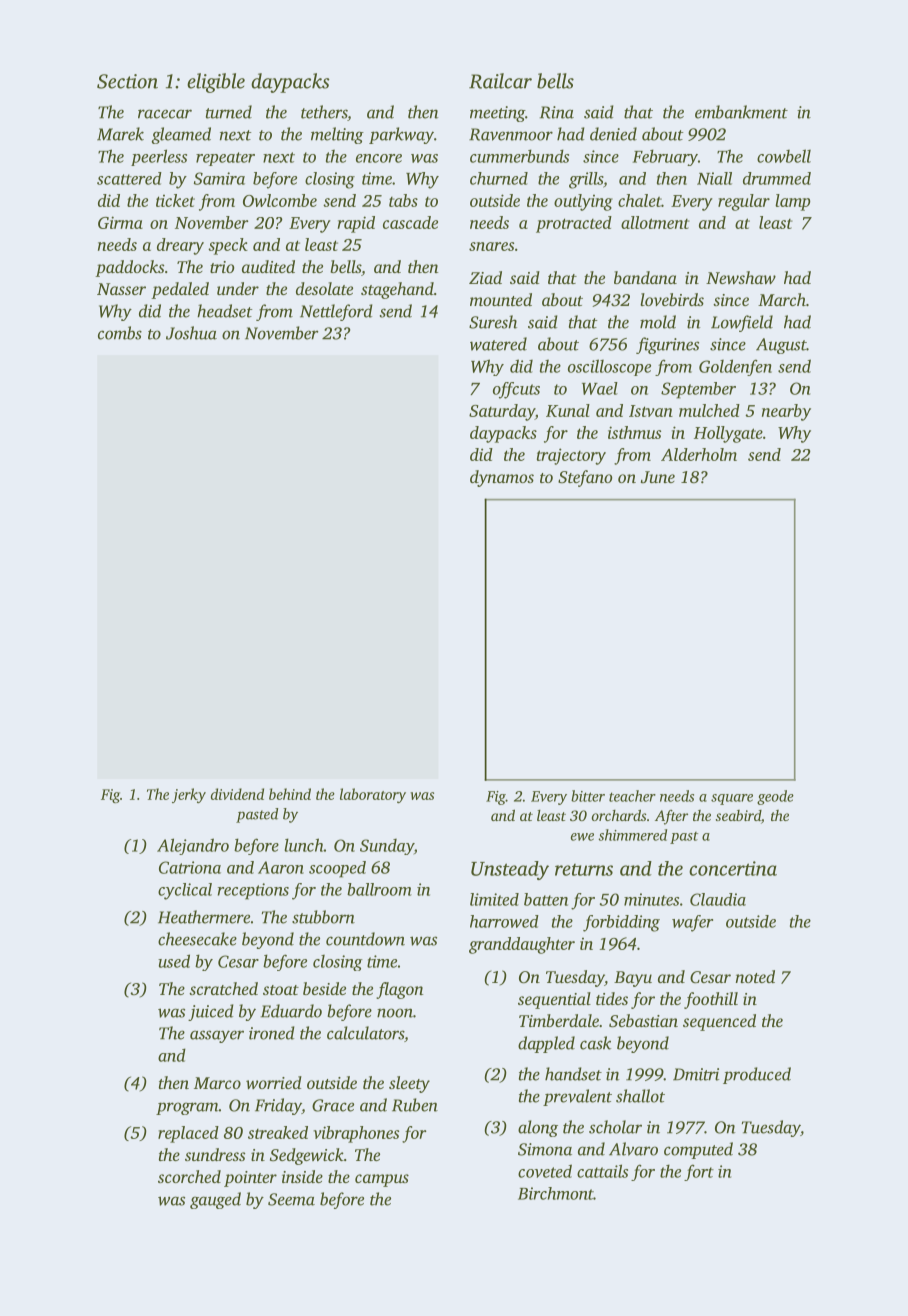 Image resolution: width=908 pixels, height=1316 pixels. What do you see at coordinates (253, 891) in the page?
I see `receptions` at bounding box center [253, 891].
